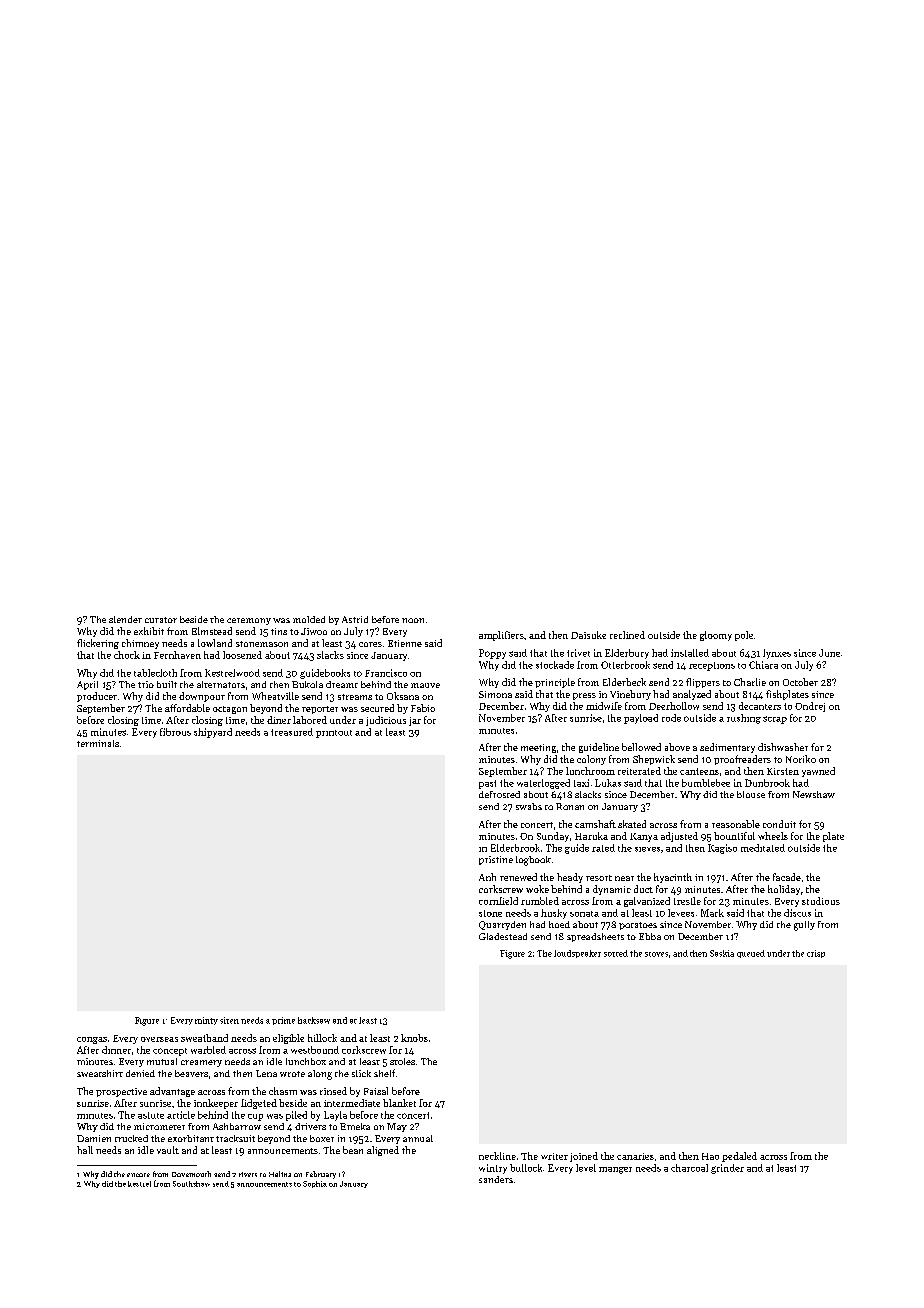 The height and width of the screenshot is (1308, 924). What do you see at coordinates (399, 1103) in the screenshot?
I see `blanket` at bounding box center [399, 1103].
